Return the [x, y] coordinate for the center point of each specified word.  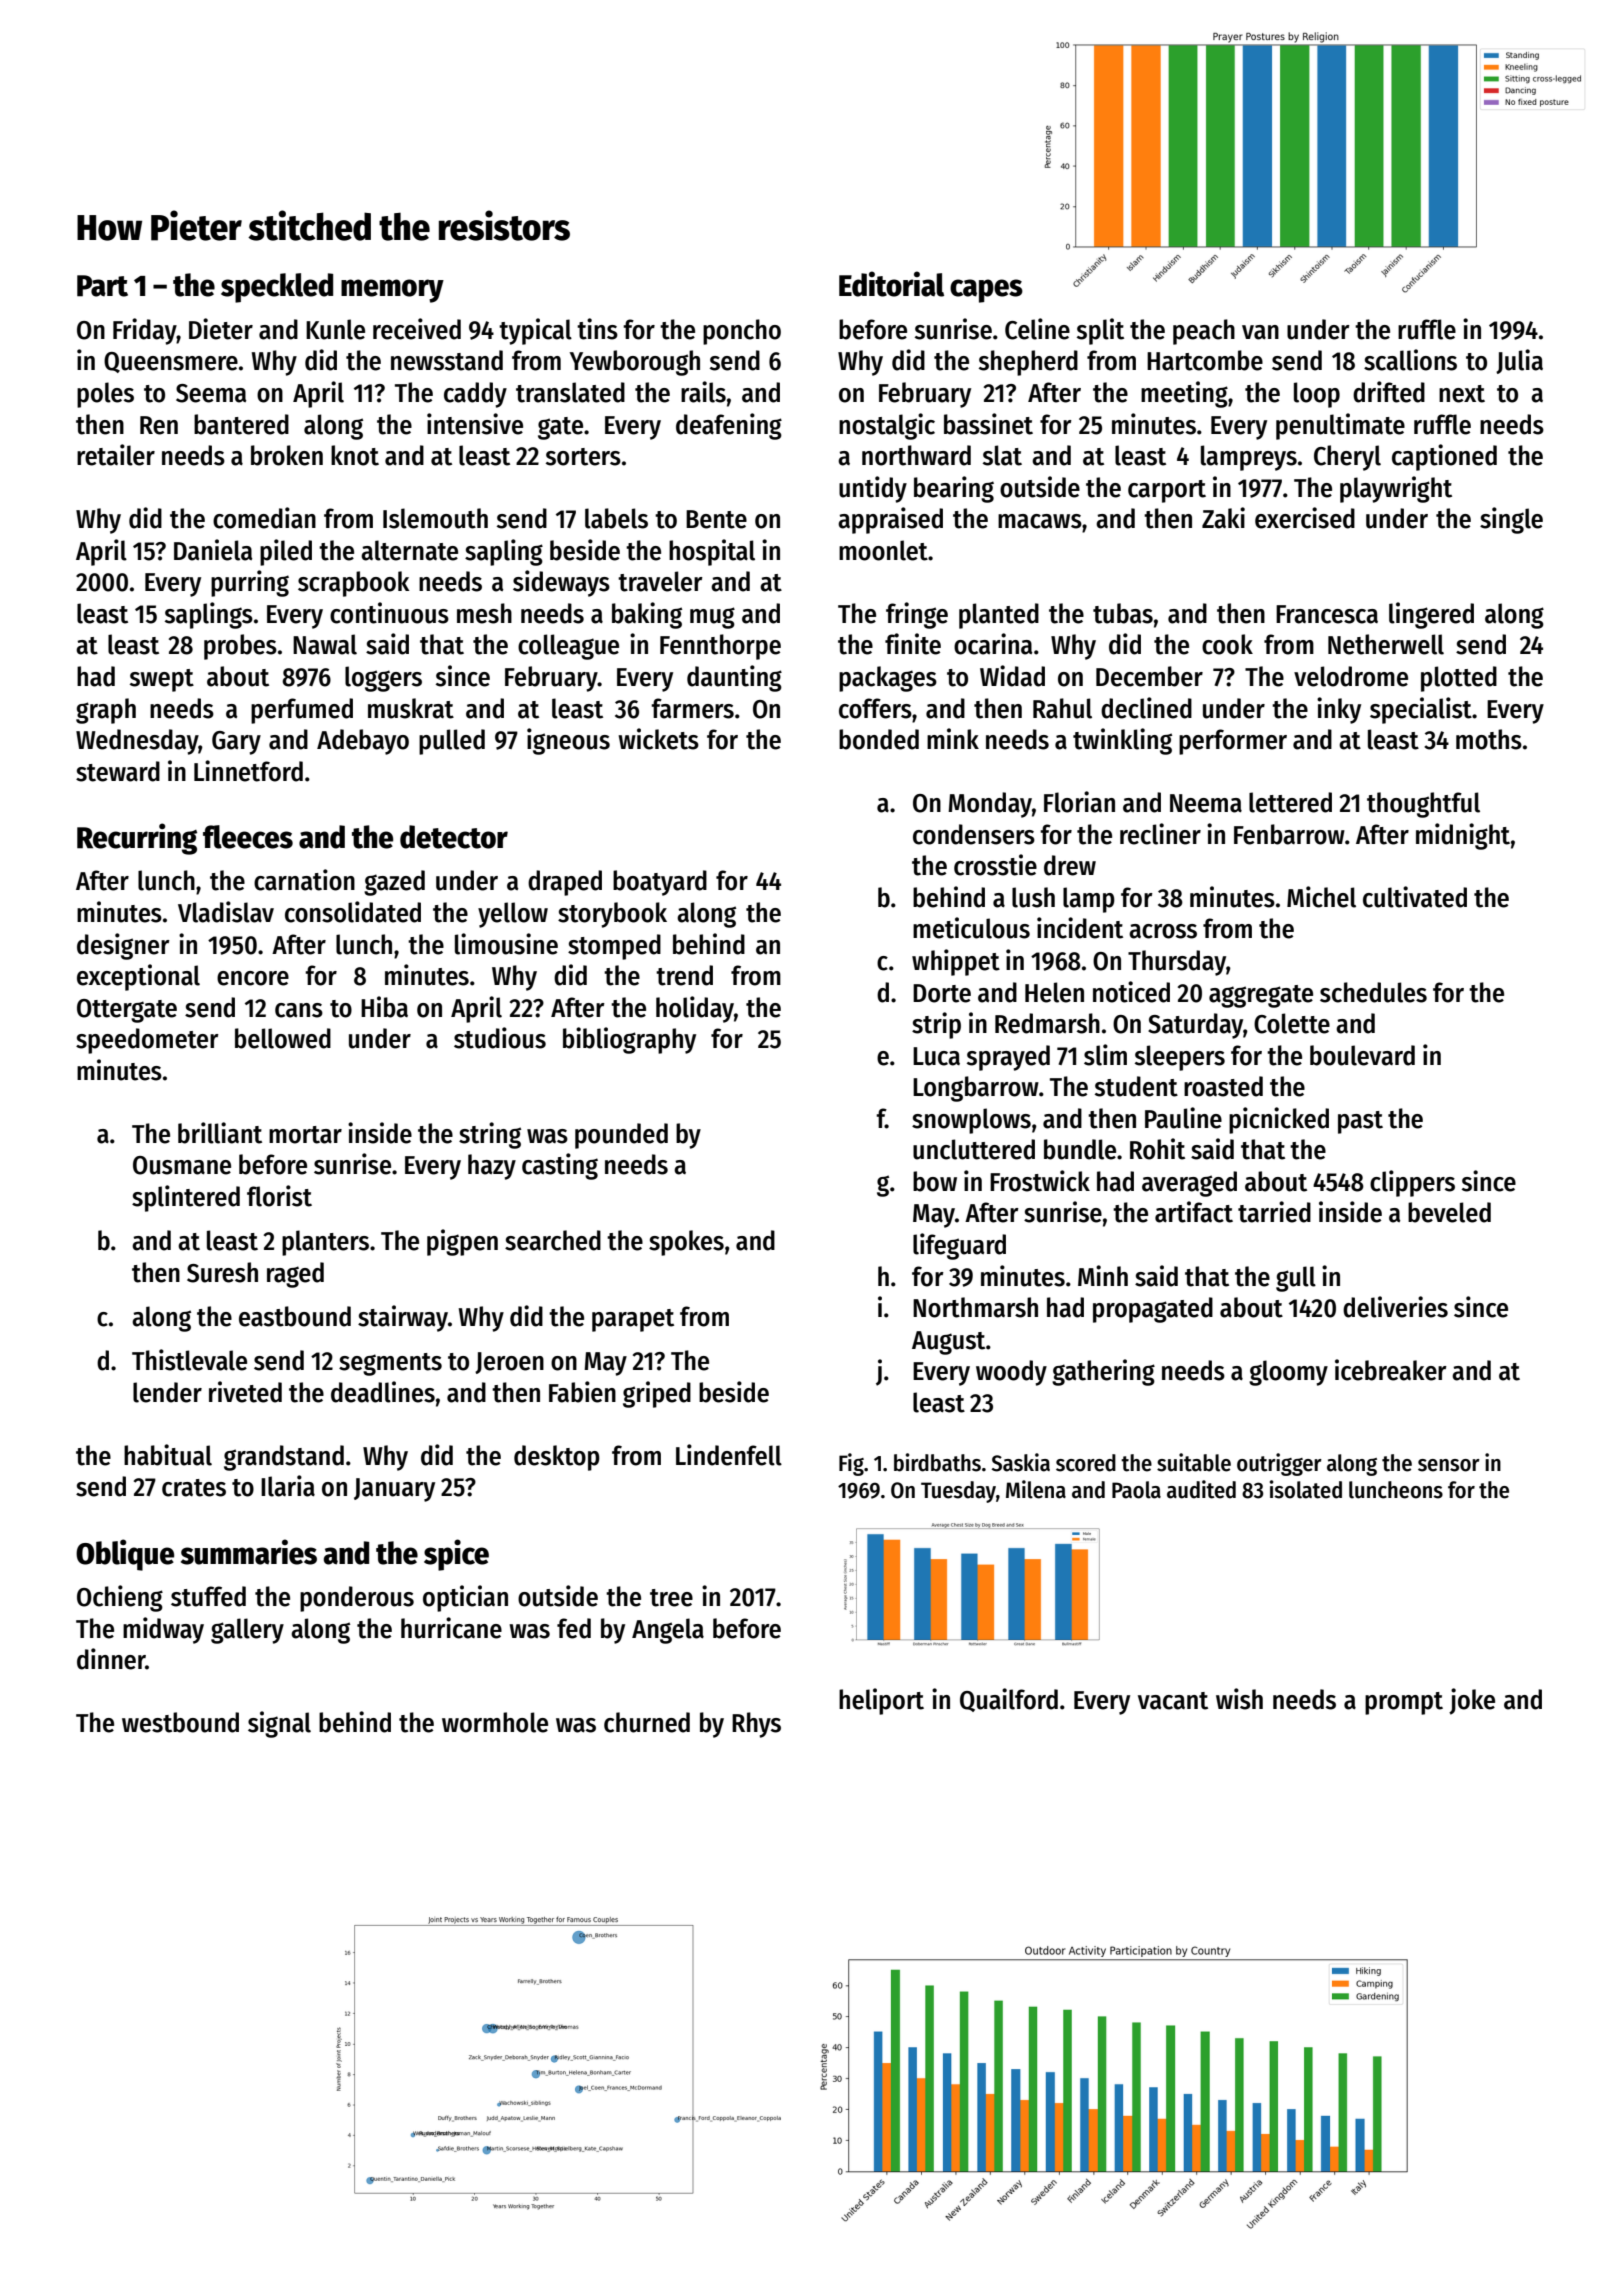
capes [986, 291]
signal [279, 1724]
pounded [621, 1136]
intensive [475, 424]
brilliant [220, 1133]
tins [597, 329]
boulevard [1362, 1055]
